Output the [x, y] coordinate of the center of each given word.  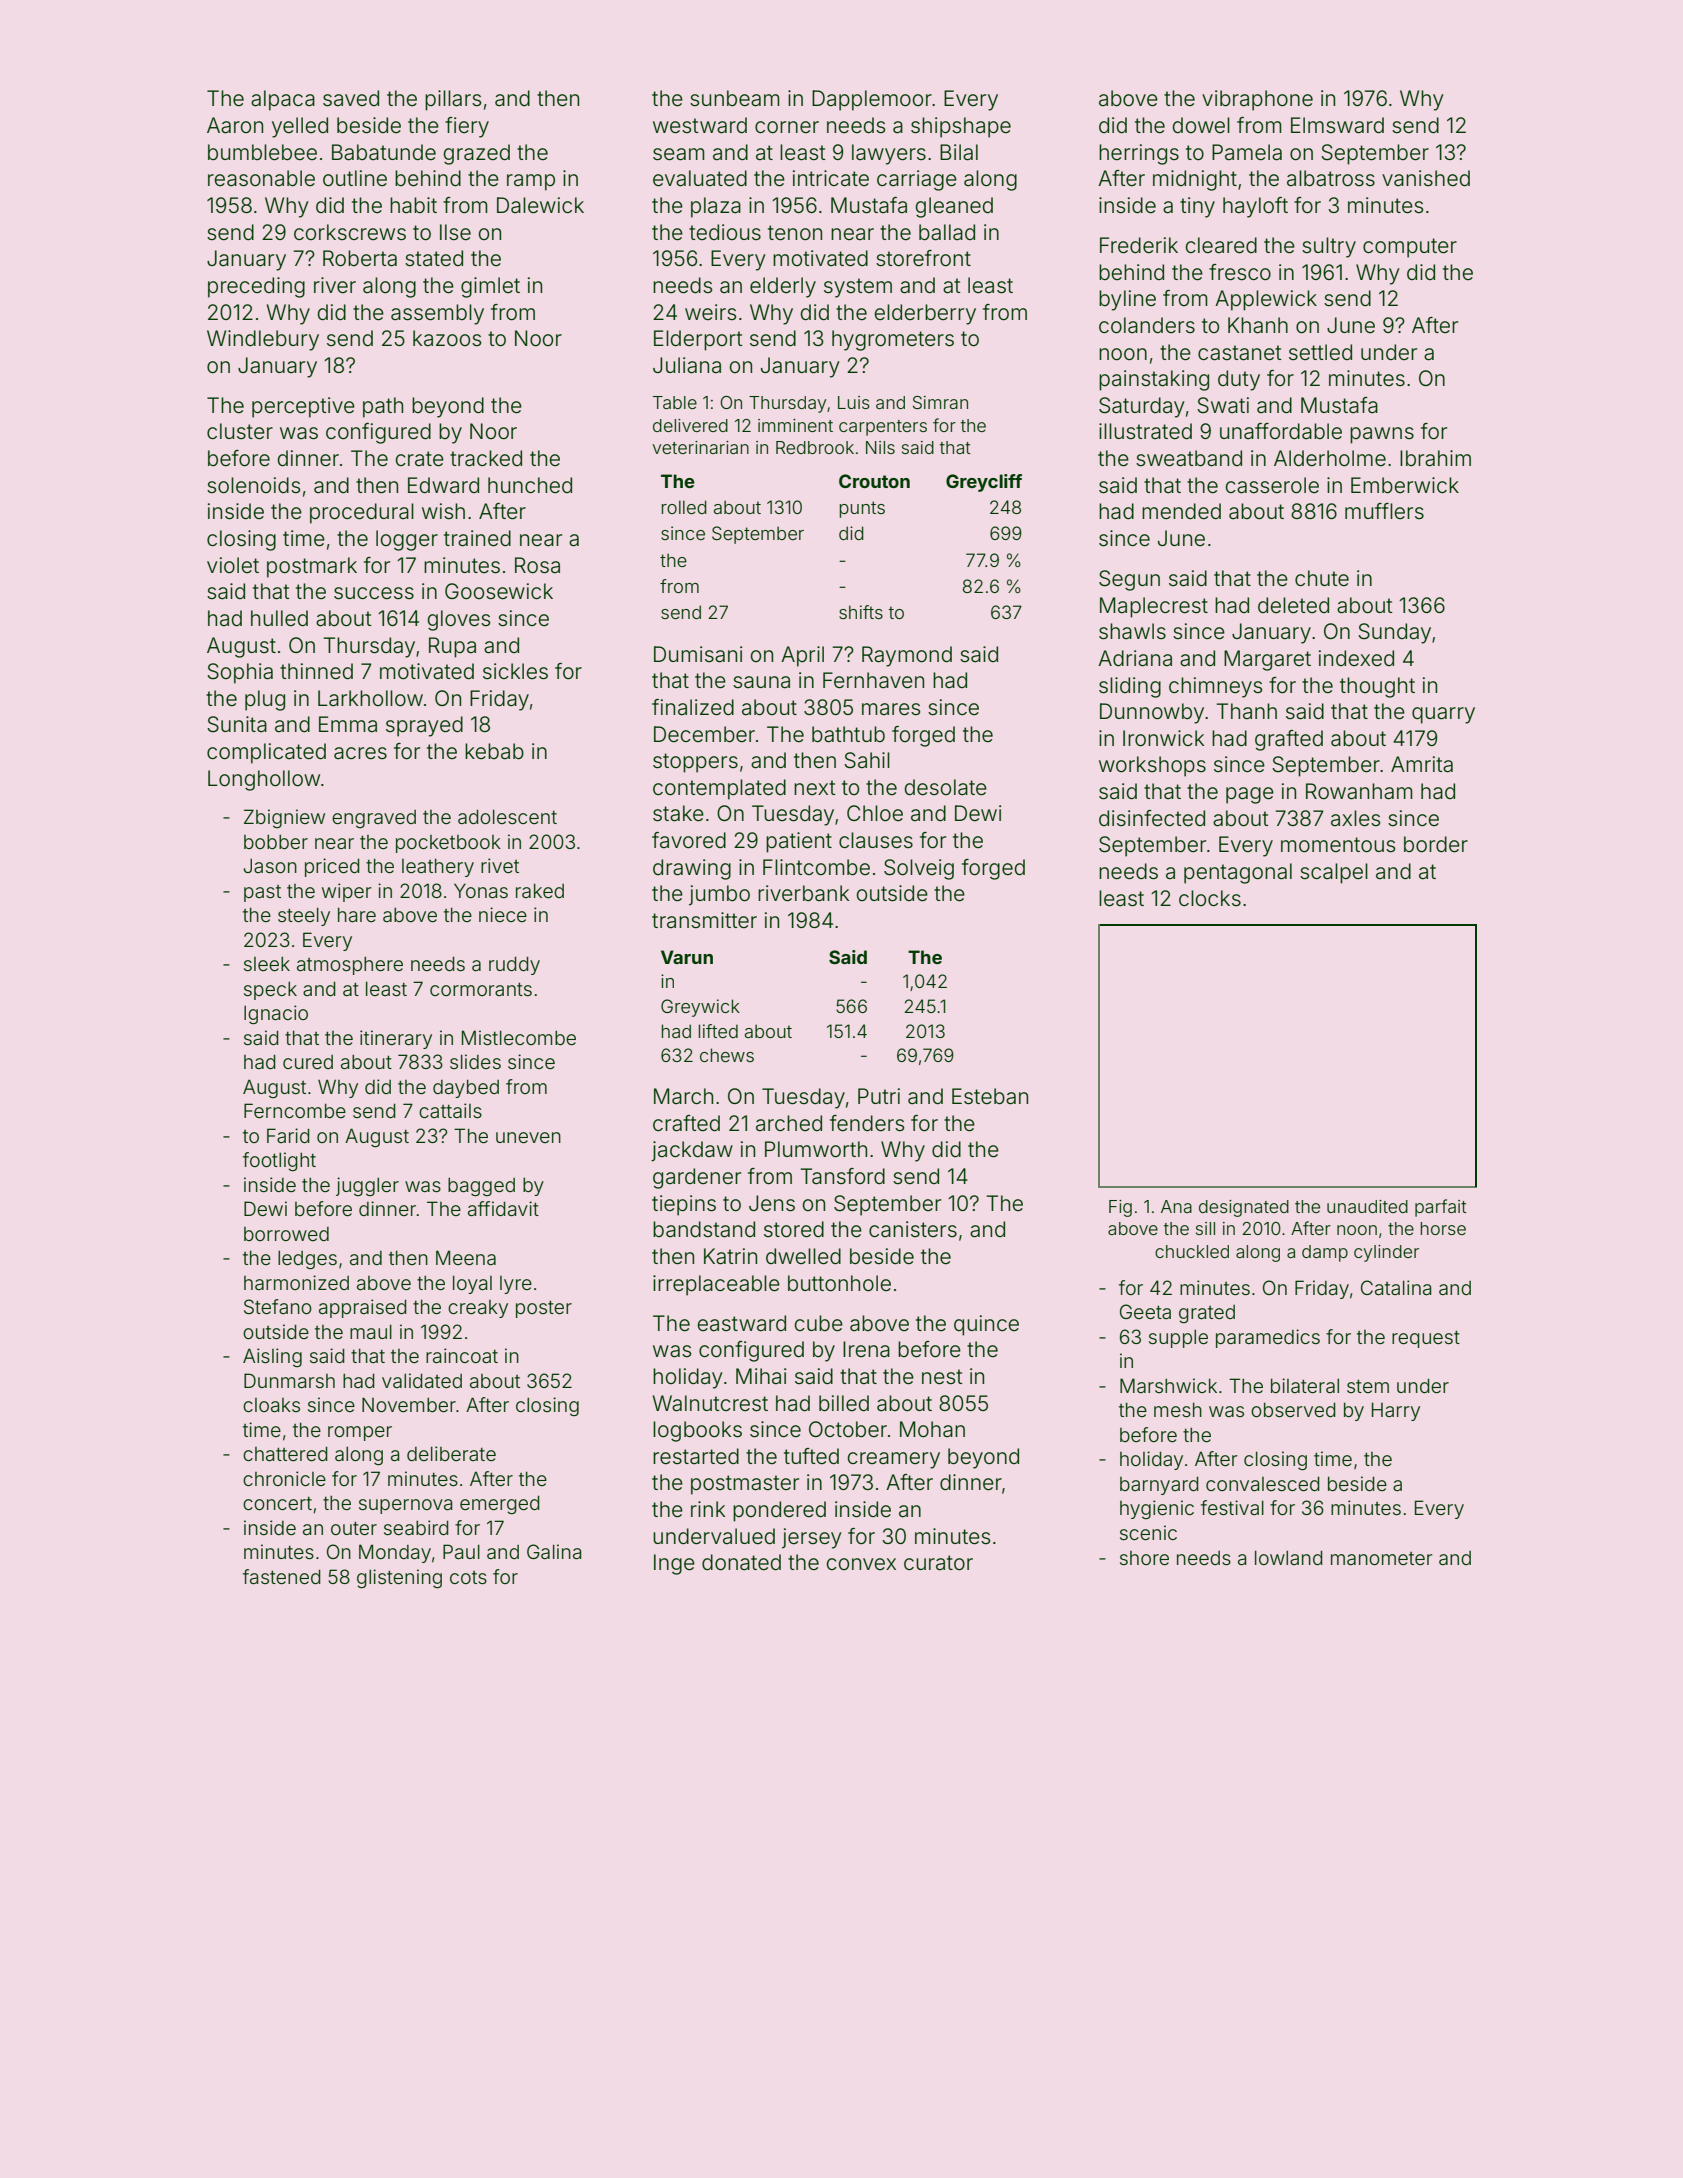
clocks [1210, 898]
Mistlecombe [519, 1037]
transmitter [704, 920]
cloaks [271, 1405]
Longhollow [264, 780]
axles [1355, 818]
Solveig [919, 869]
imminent [795, 425]
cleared [1221, 245]
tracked [486, 458]
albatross [1331, 178]
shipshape [961, 127]
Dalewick [540, 205]
